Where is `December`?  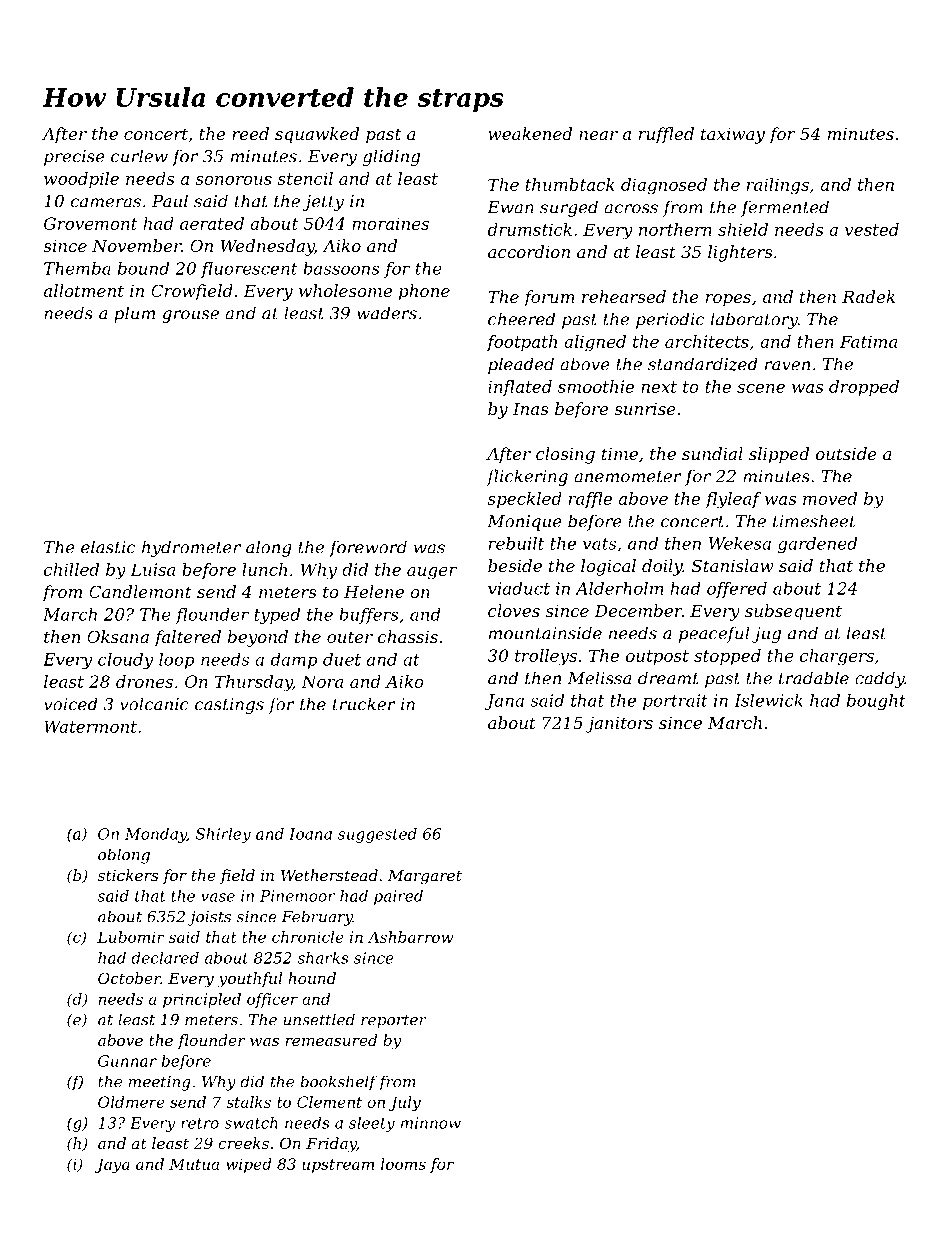 December is located at coordinates (638, 610).
